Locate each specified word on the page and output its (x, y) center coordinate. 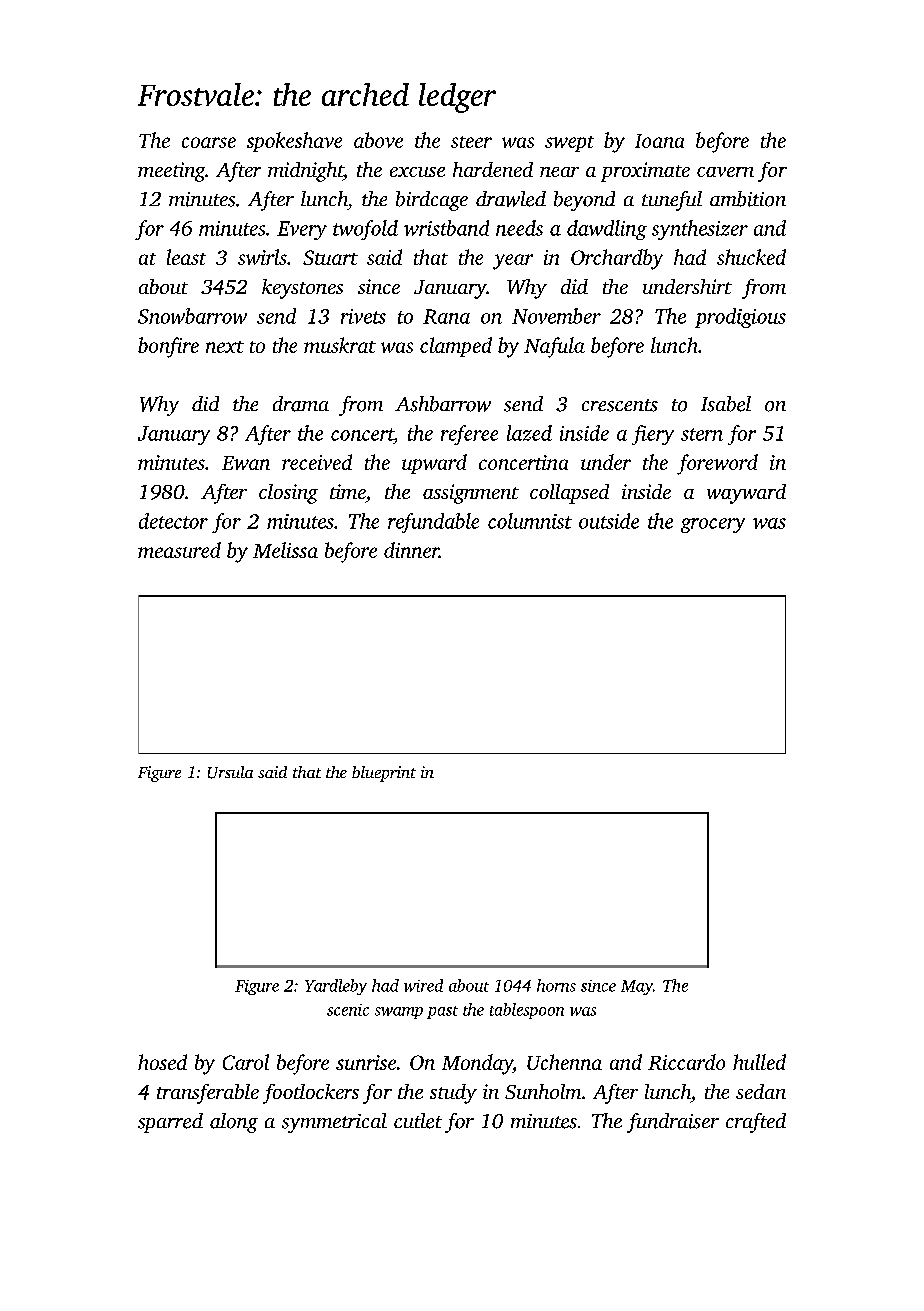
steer (471, 142)
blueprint (384, 774)
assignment (471, 494)
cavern (725, 172)
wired (423, 985)
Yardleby (336, 987)
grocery (713, 525)
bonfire (168, 347)
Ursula (230, 772)
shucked (751, 257)
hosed (162, 1062)
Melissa (285, 550)
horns (556, 985)
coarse (209, 142)
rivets (363, 316)
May (637, 987)
